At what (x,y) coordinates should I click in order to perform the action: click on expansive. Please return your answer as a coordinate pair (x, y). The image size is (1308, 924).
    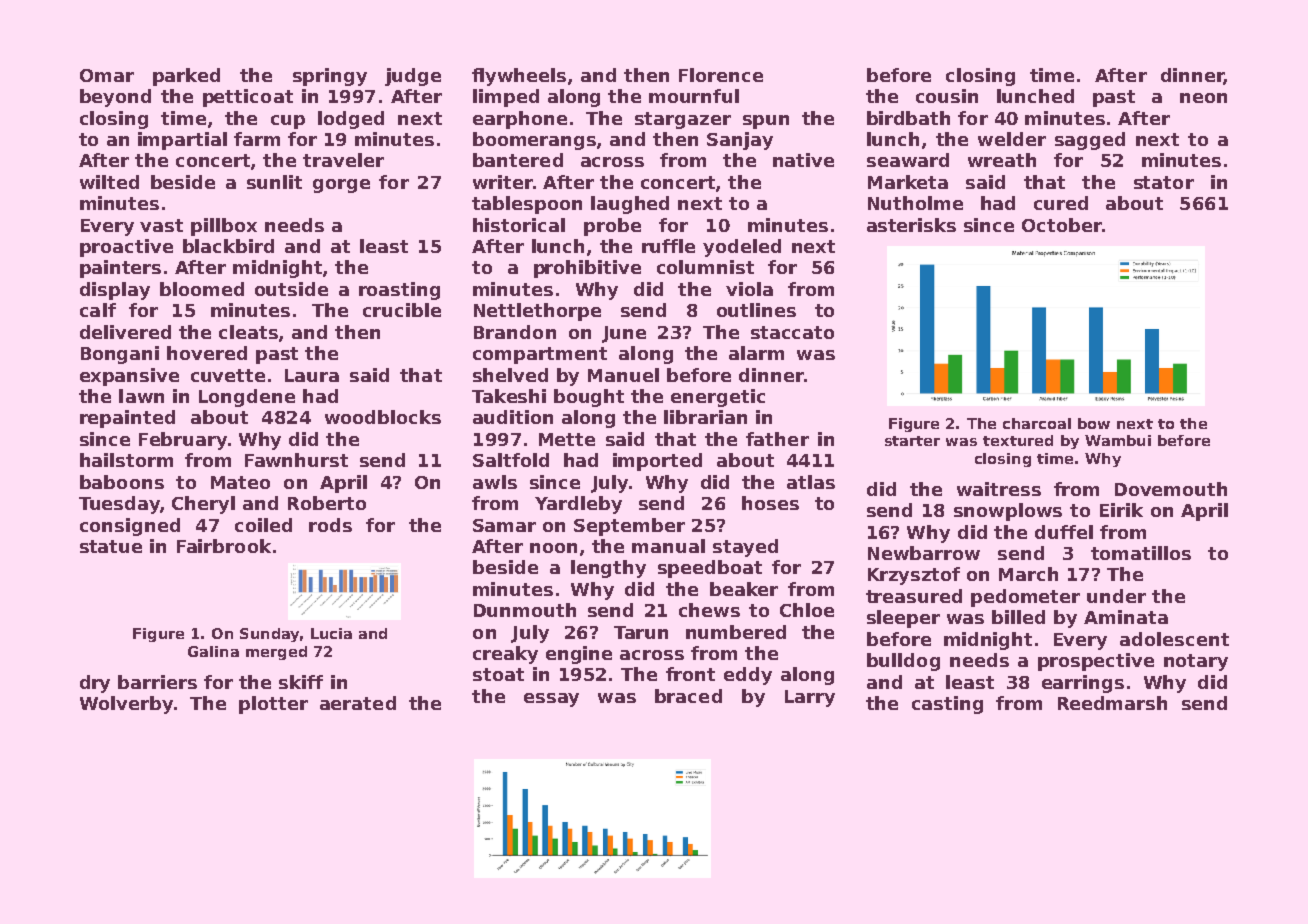
    Looking at the image, I should click on (129, 377).
